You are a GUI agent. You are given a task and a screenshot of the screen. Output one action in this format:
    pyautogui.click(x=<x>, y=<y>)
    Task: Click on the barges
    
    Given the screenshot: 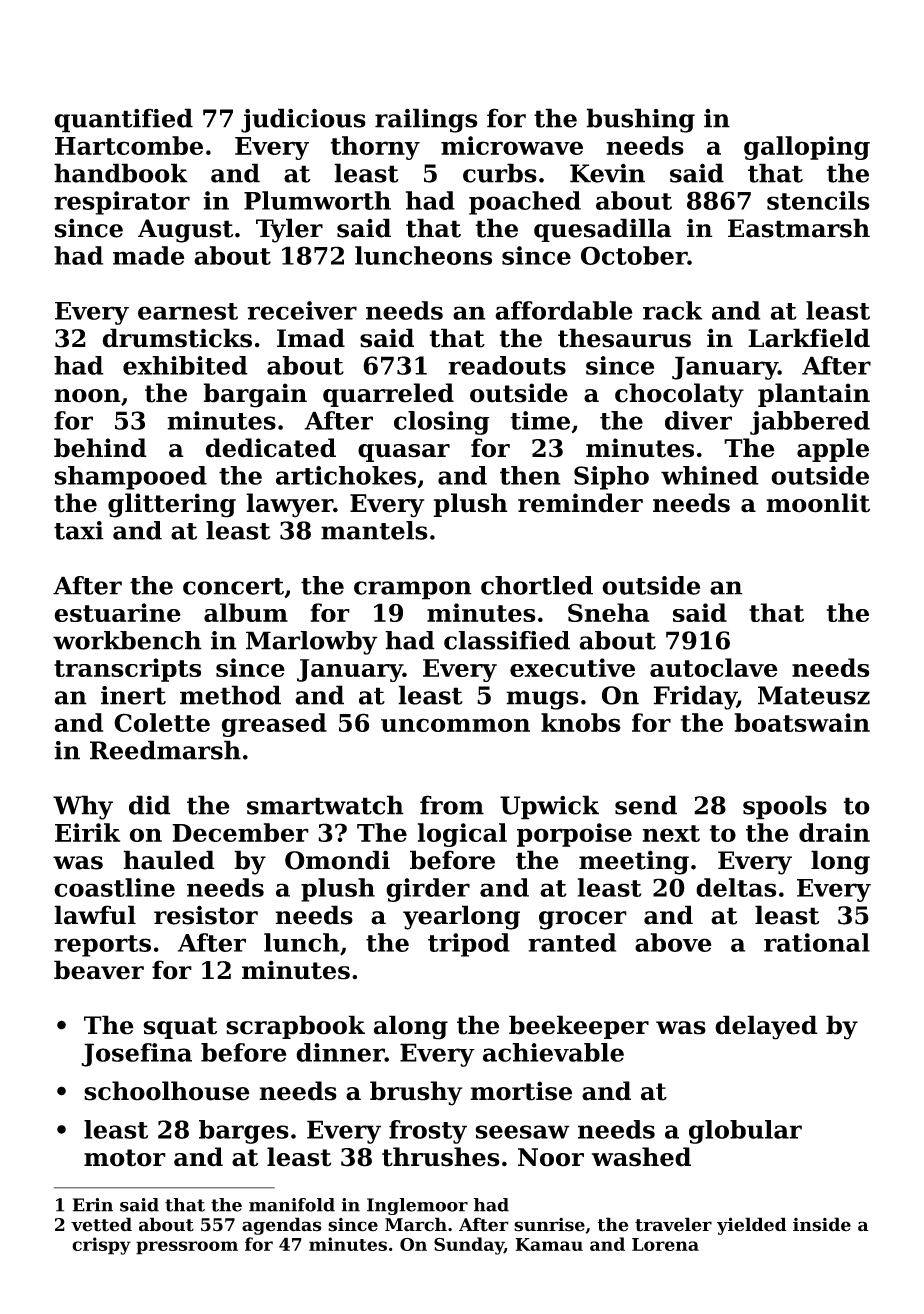 What is the action you would take?
    pyautogui.click(x=244, y=1132)
